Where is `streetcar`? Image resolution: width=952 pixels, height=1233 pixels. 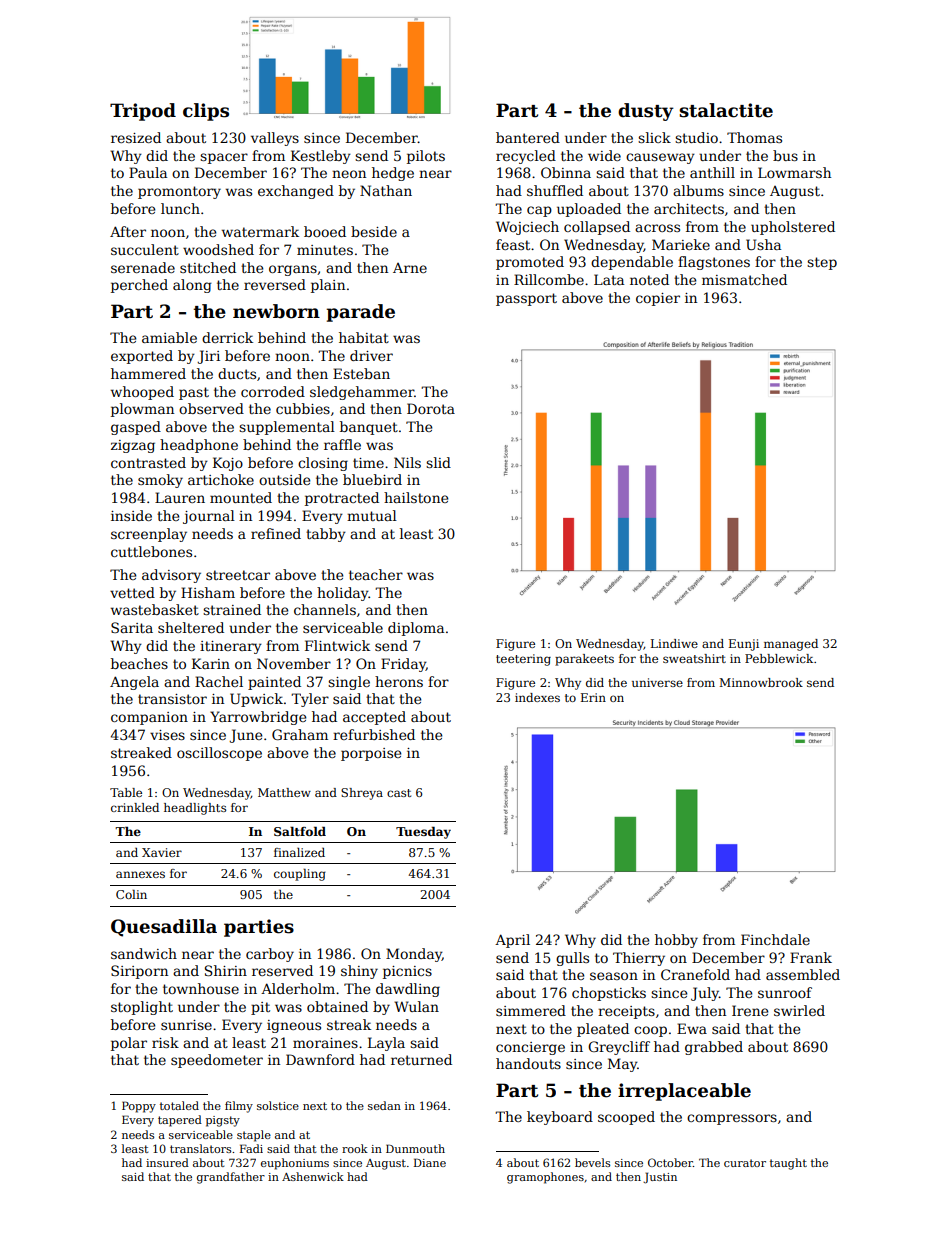 streetcar is located at coordinates (238, 575).
